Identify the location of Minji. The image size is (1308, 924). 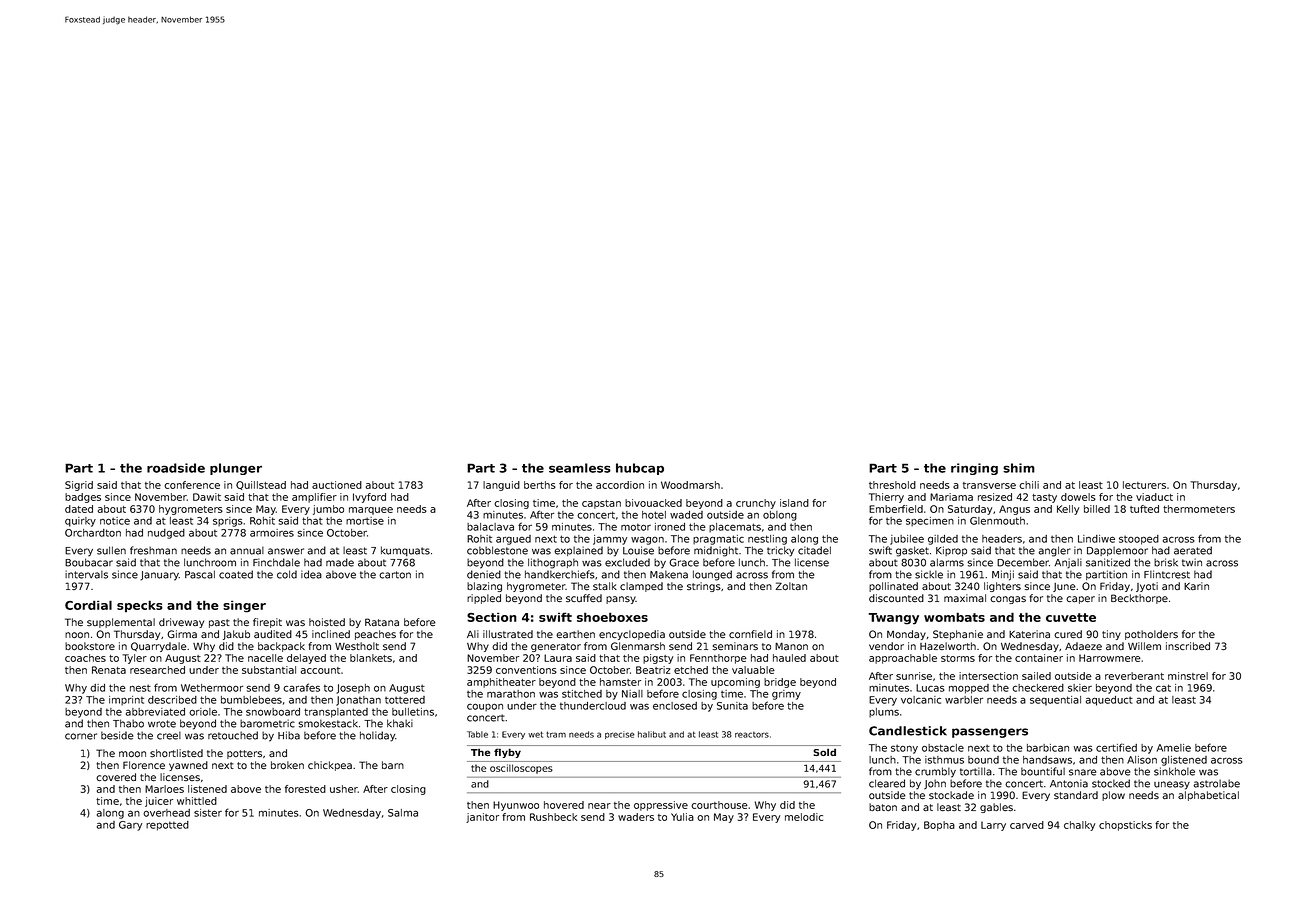
(1003, 575).
